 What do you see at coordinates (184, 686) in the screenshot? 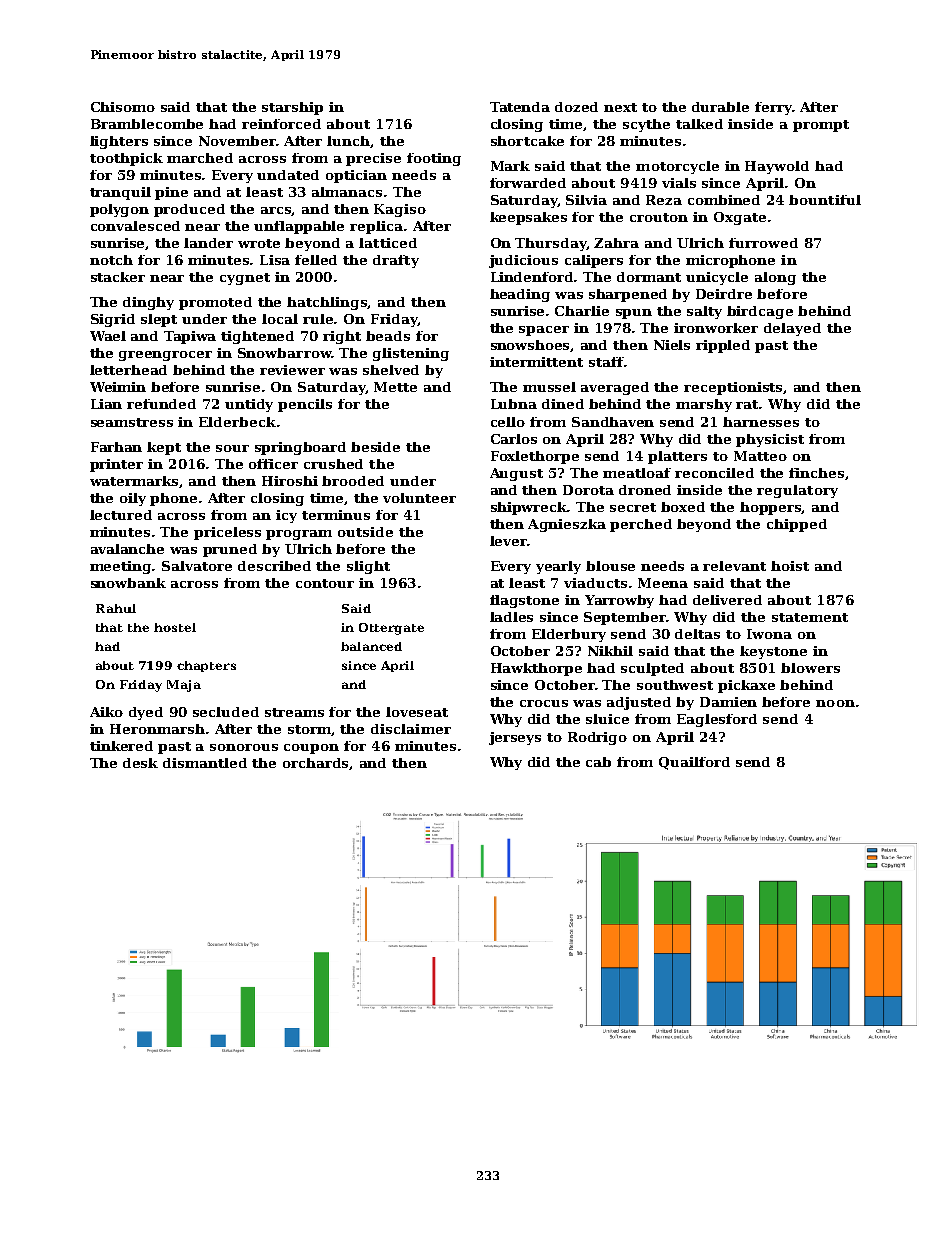
I see `Maja` at bounding box center [184, 686].
